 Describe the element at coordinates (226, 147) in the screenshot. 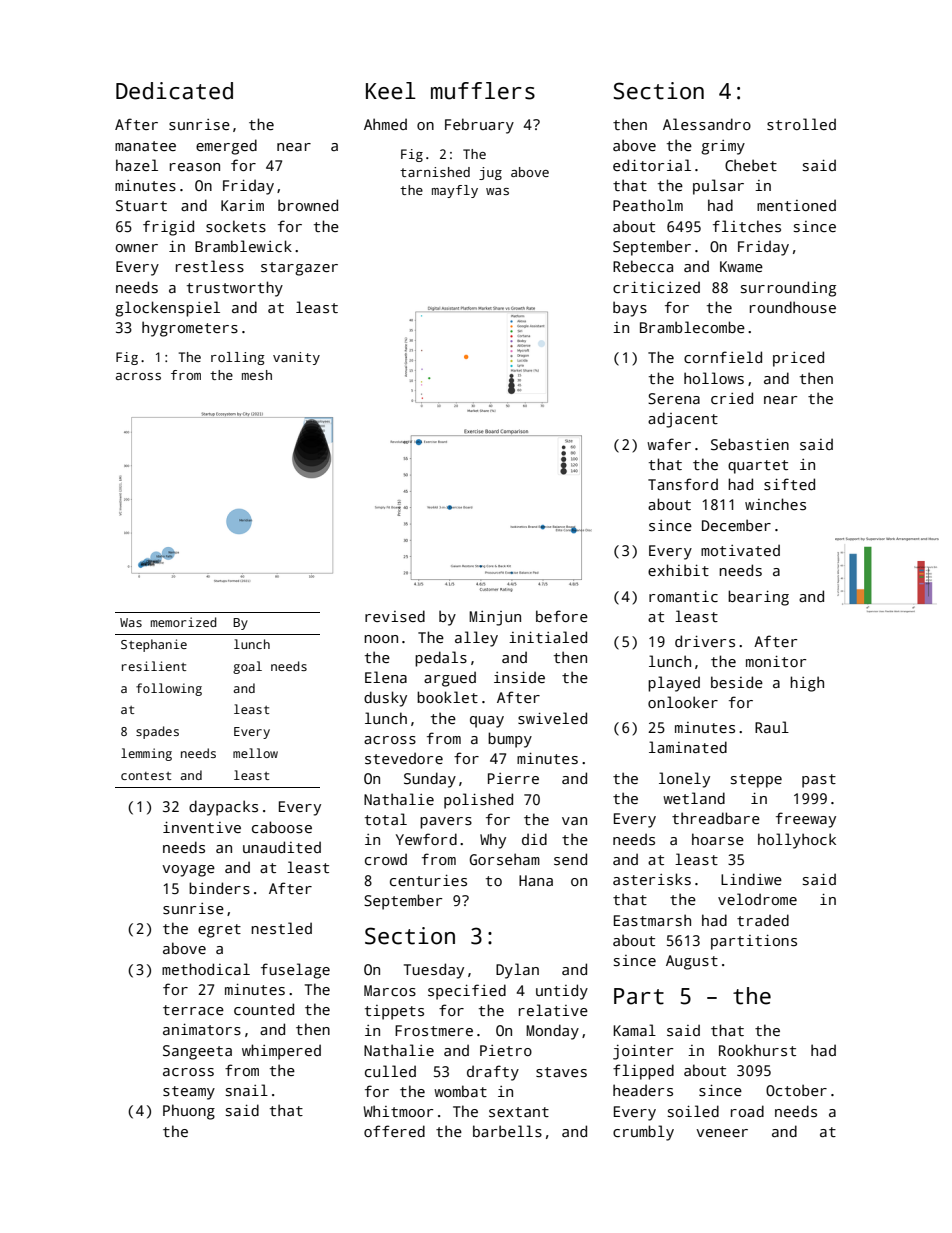

I see `emerged` at that location.
